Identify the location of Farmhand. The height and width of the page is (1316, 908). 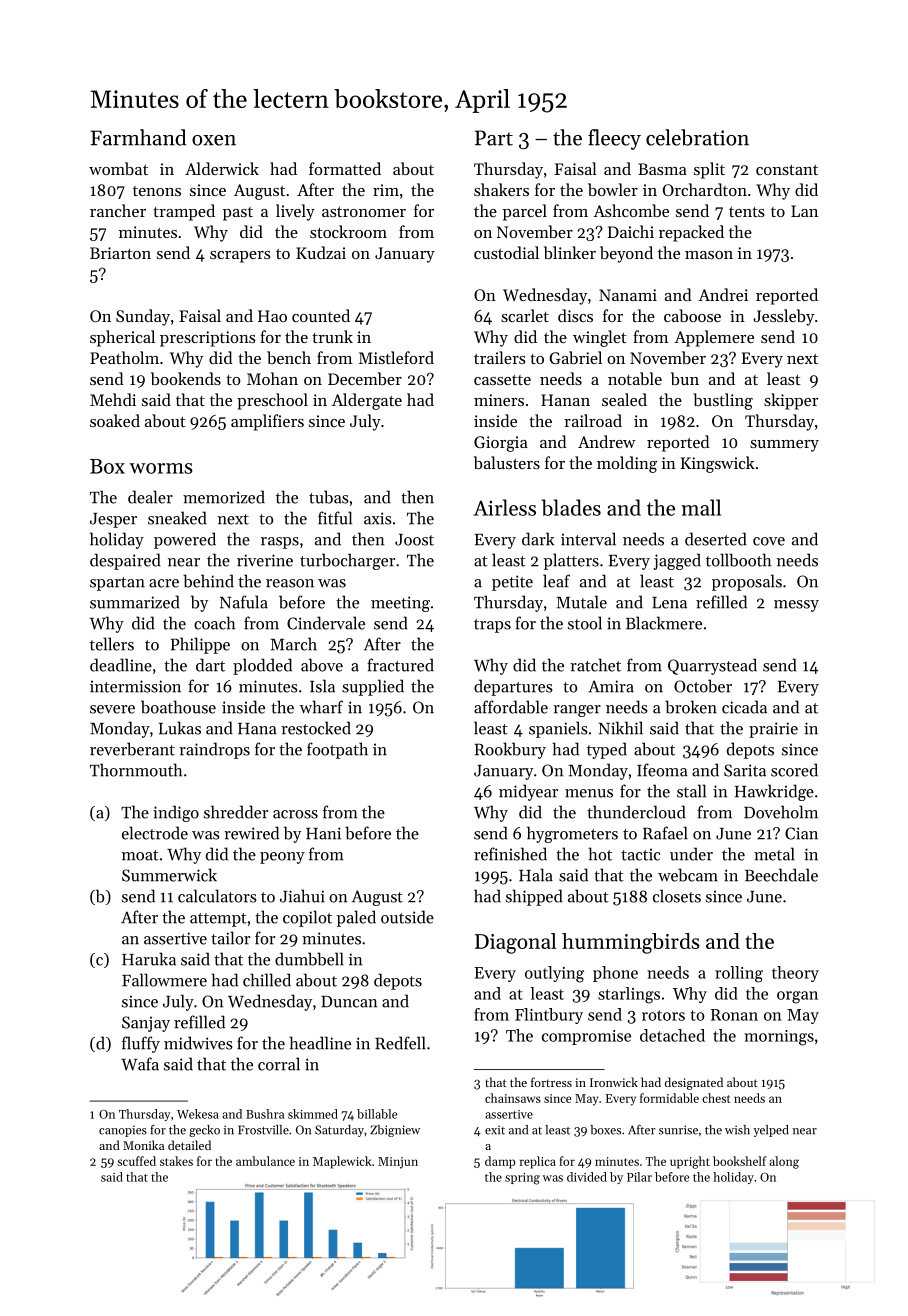
(138, 137).
